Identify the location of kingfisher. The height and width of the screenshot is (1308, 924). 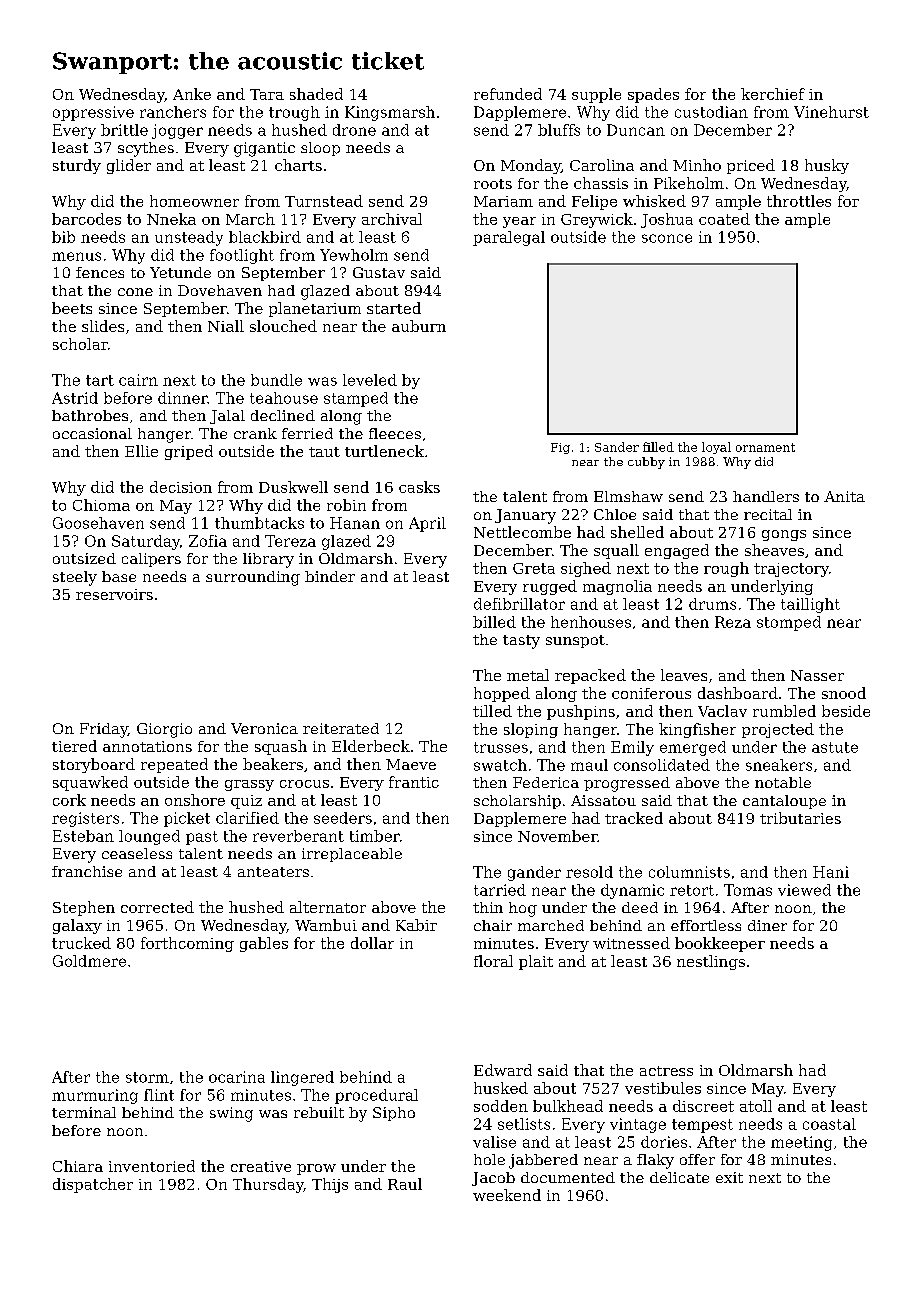
(697, 730).
